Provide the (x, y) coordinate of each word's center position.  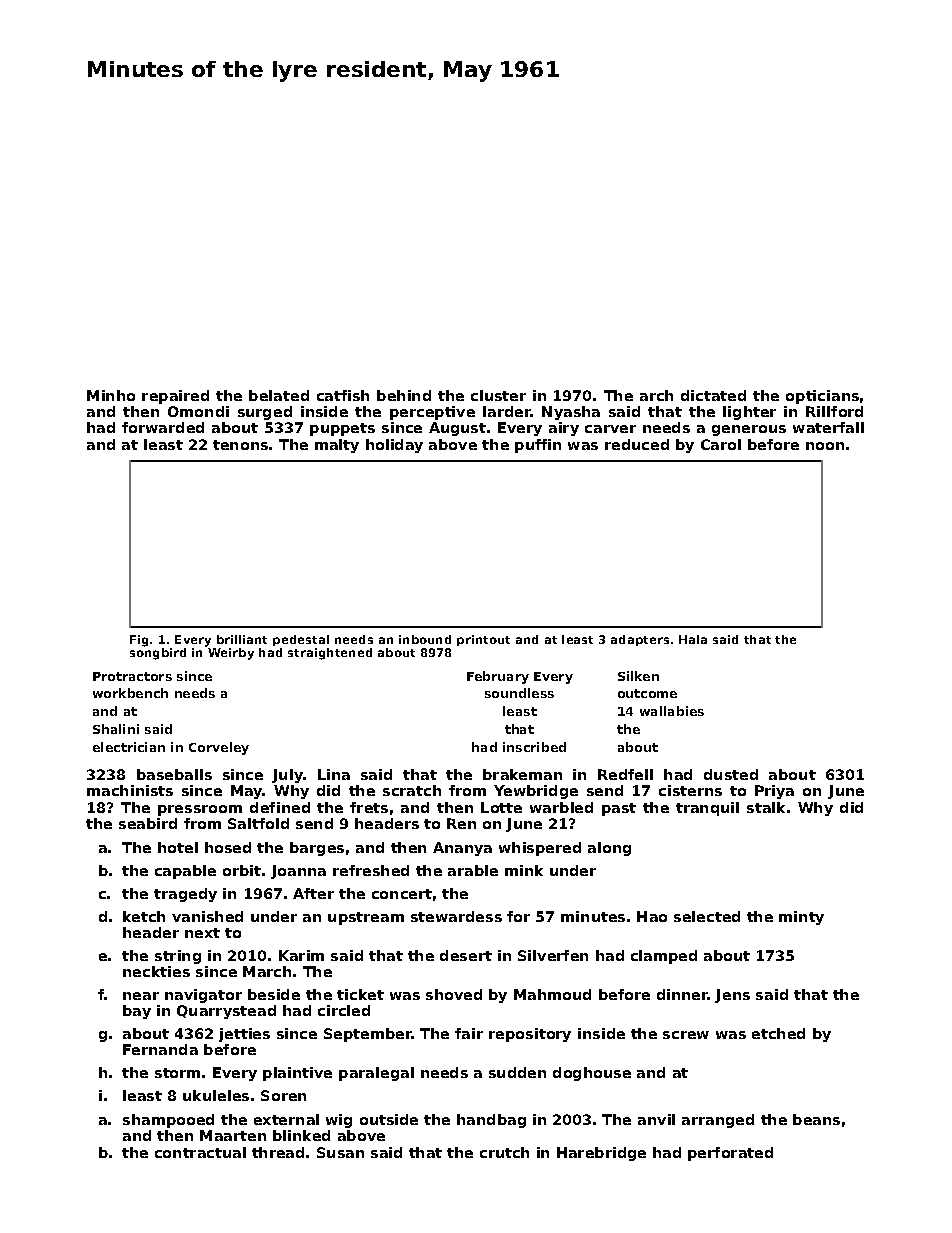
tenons (240, 445)
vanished (207, 916)
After (313, 893)
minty (801, 918)
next (202, 933)
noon (825, 446)
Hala (693, 639)
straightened (330, 654)
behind (404, 395)
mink (524, 870)
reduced (637, 444)
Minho (111, 395)
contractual (200, 1152)
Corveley (219, 748)
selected (707, 916)
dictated (713, 395)
